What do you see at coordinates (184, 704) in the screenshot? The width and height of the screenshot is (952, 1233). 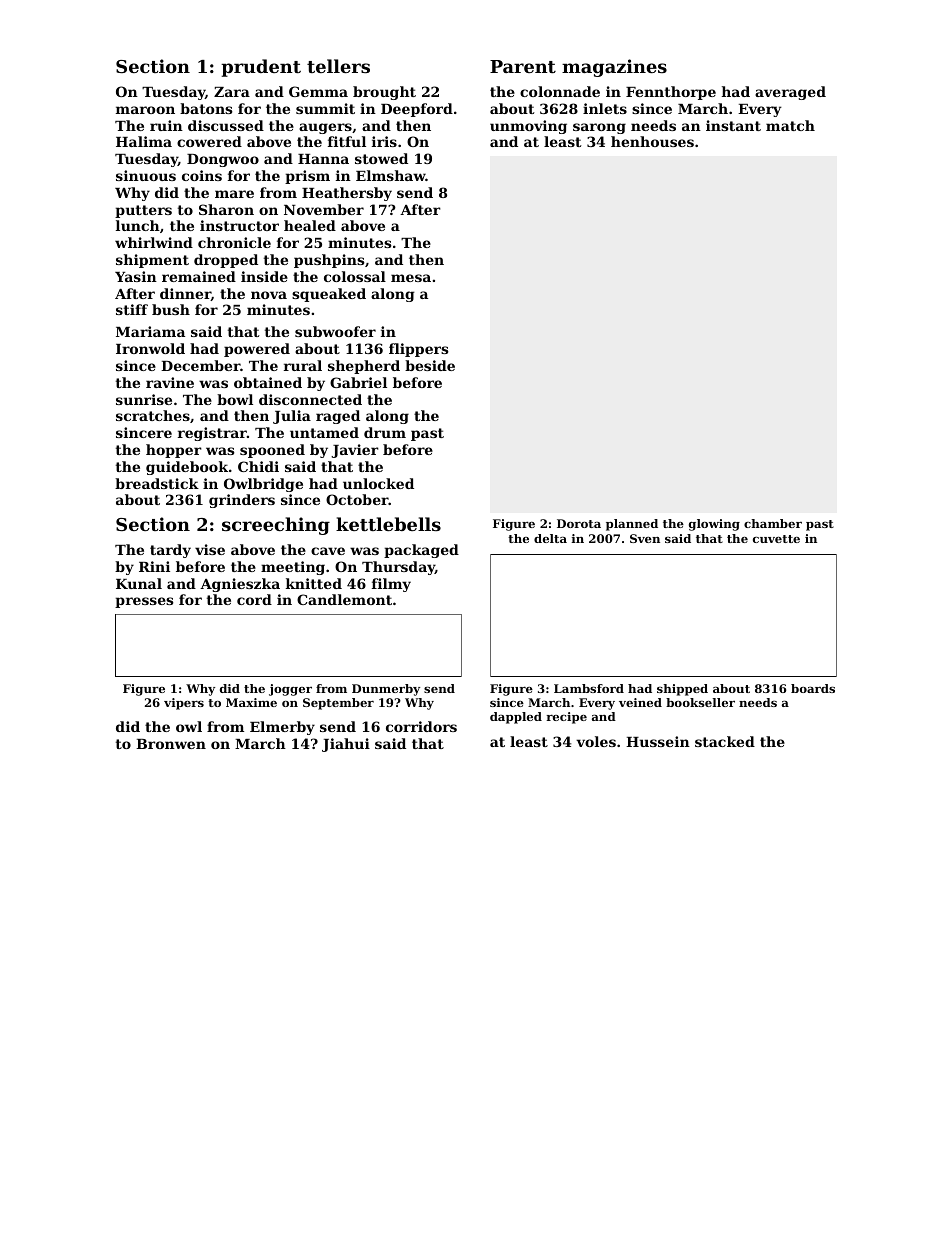 I see `vipers` at bounding box center [184, 704].
